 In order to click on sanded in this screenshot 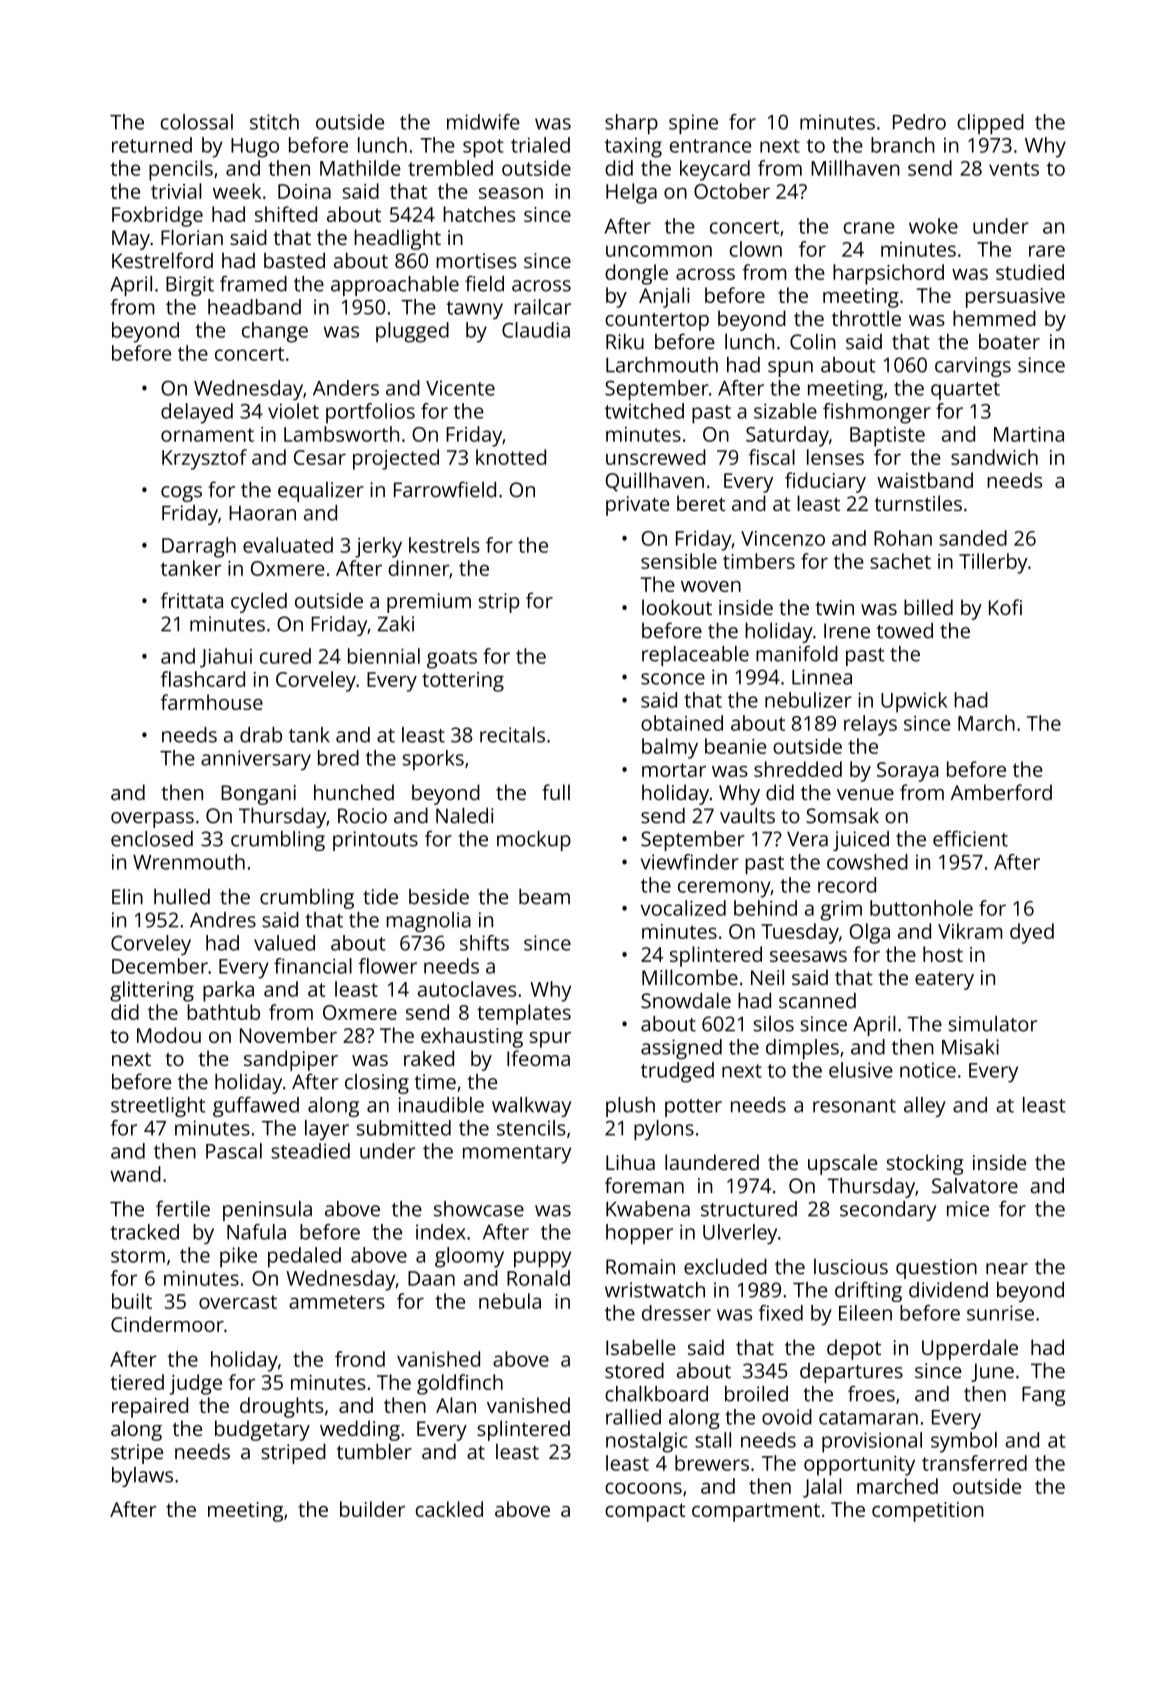, I will do `click(973, 538)`.
